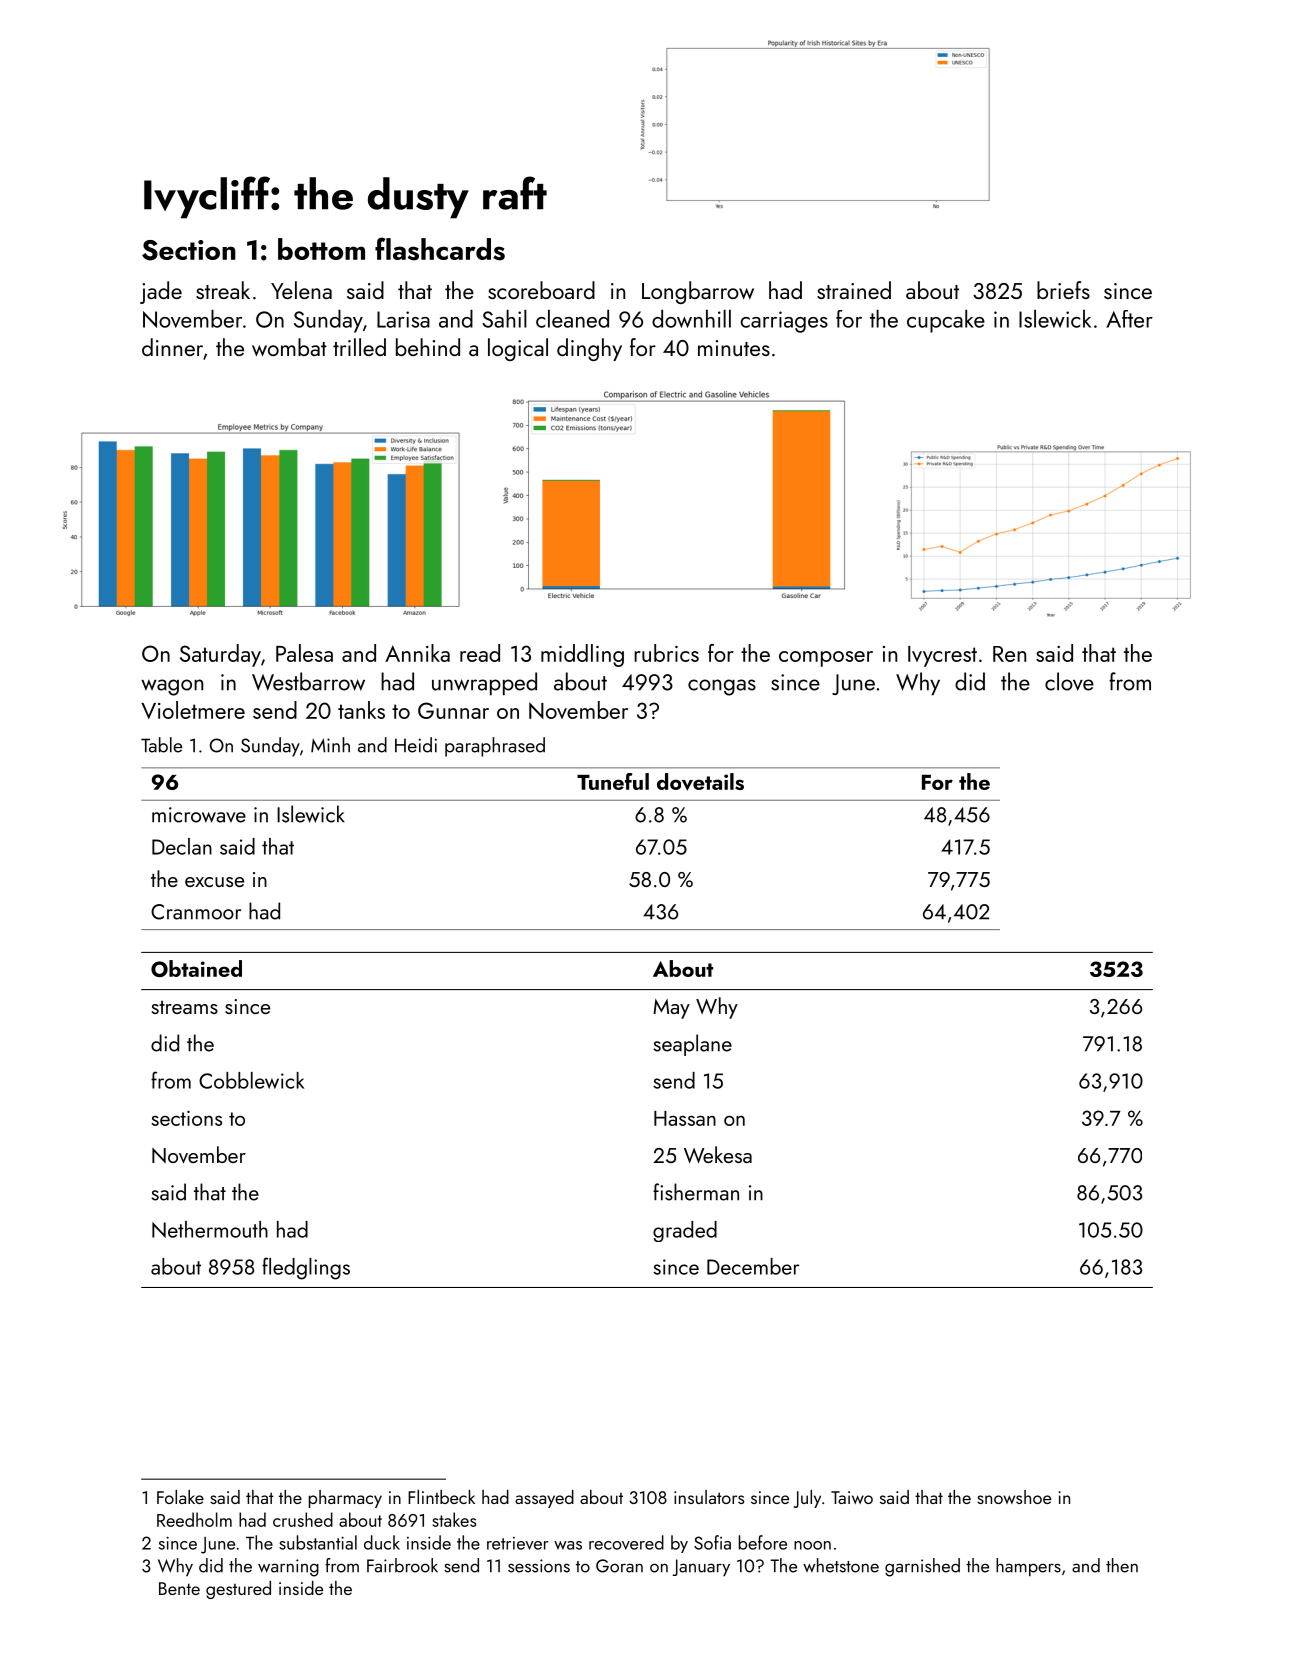 The height and width of the page is (1675, 1294). What do you see at coordinates (179, 1588) in the page?
I see `Bente` at bounding box center [179, 1588].
